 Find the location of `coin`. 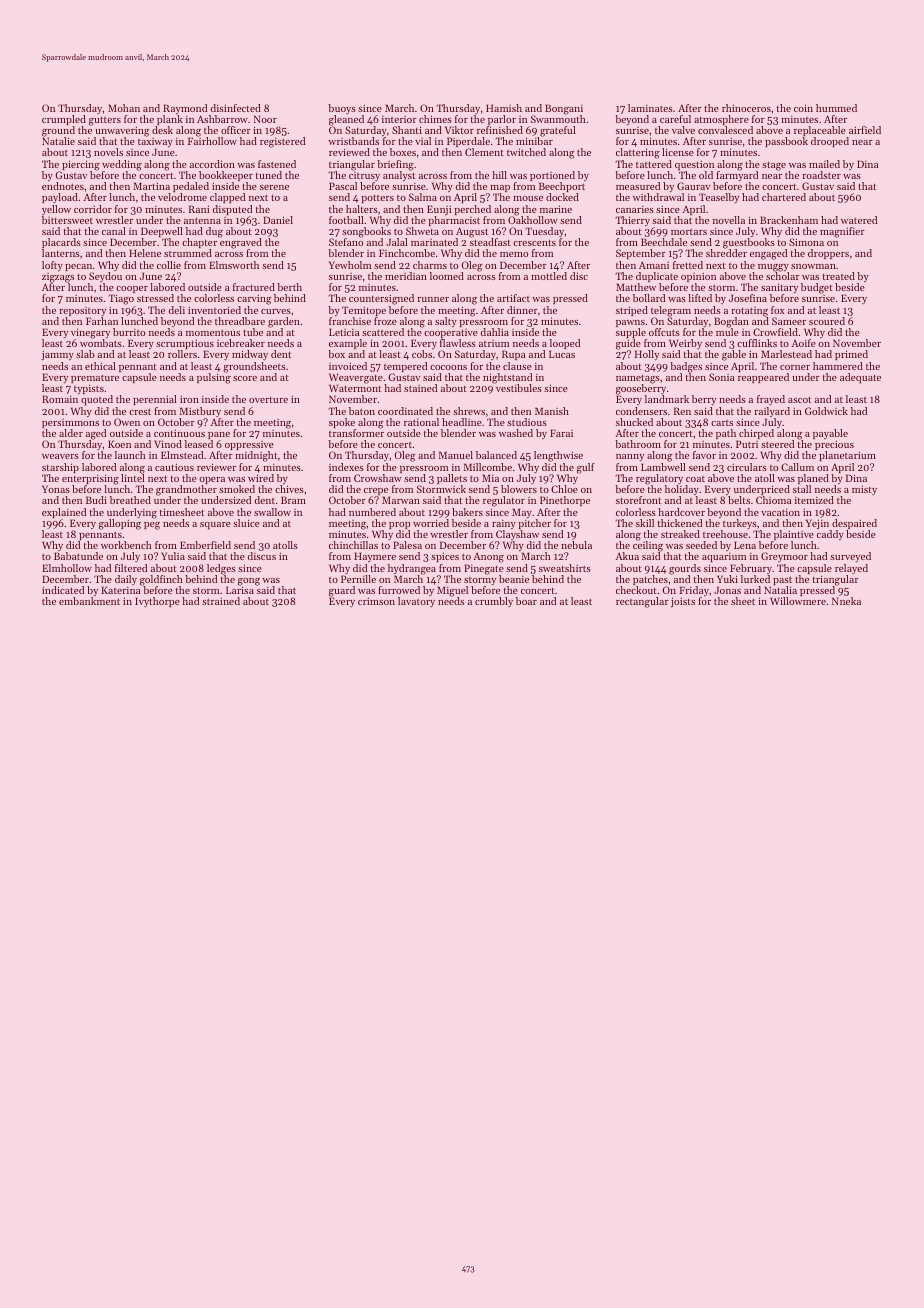

coin is located at coordinates (803, 108).
